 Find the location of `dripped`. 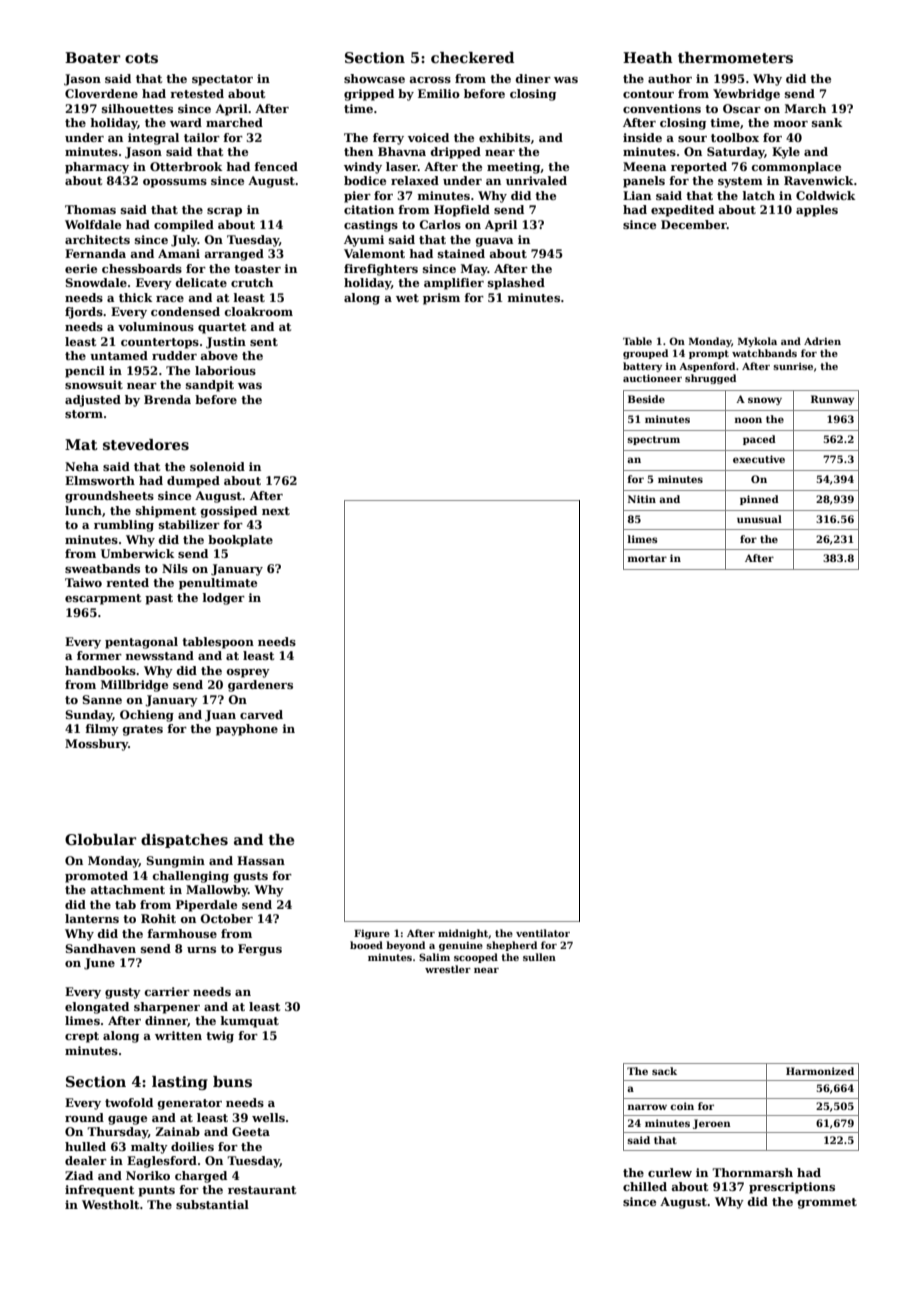

dripped is located at coordinates (456, 153).
